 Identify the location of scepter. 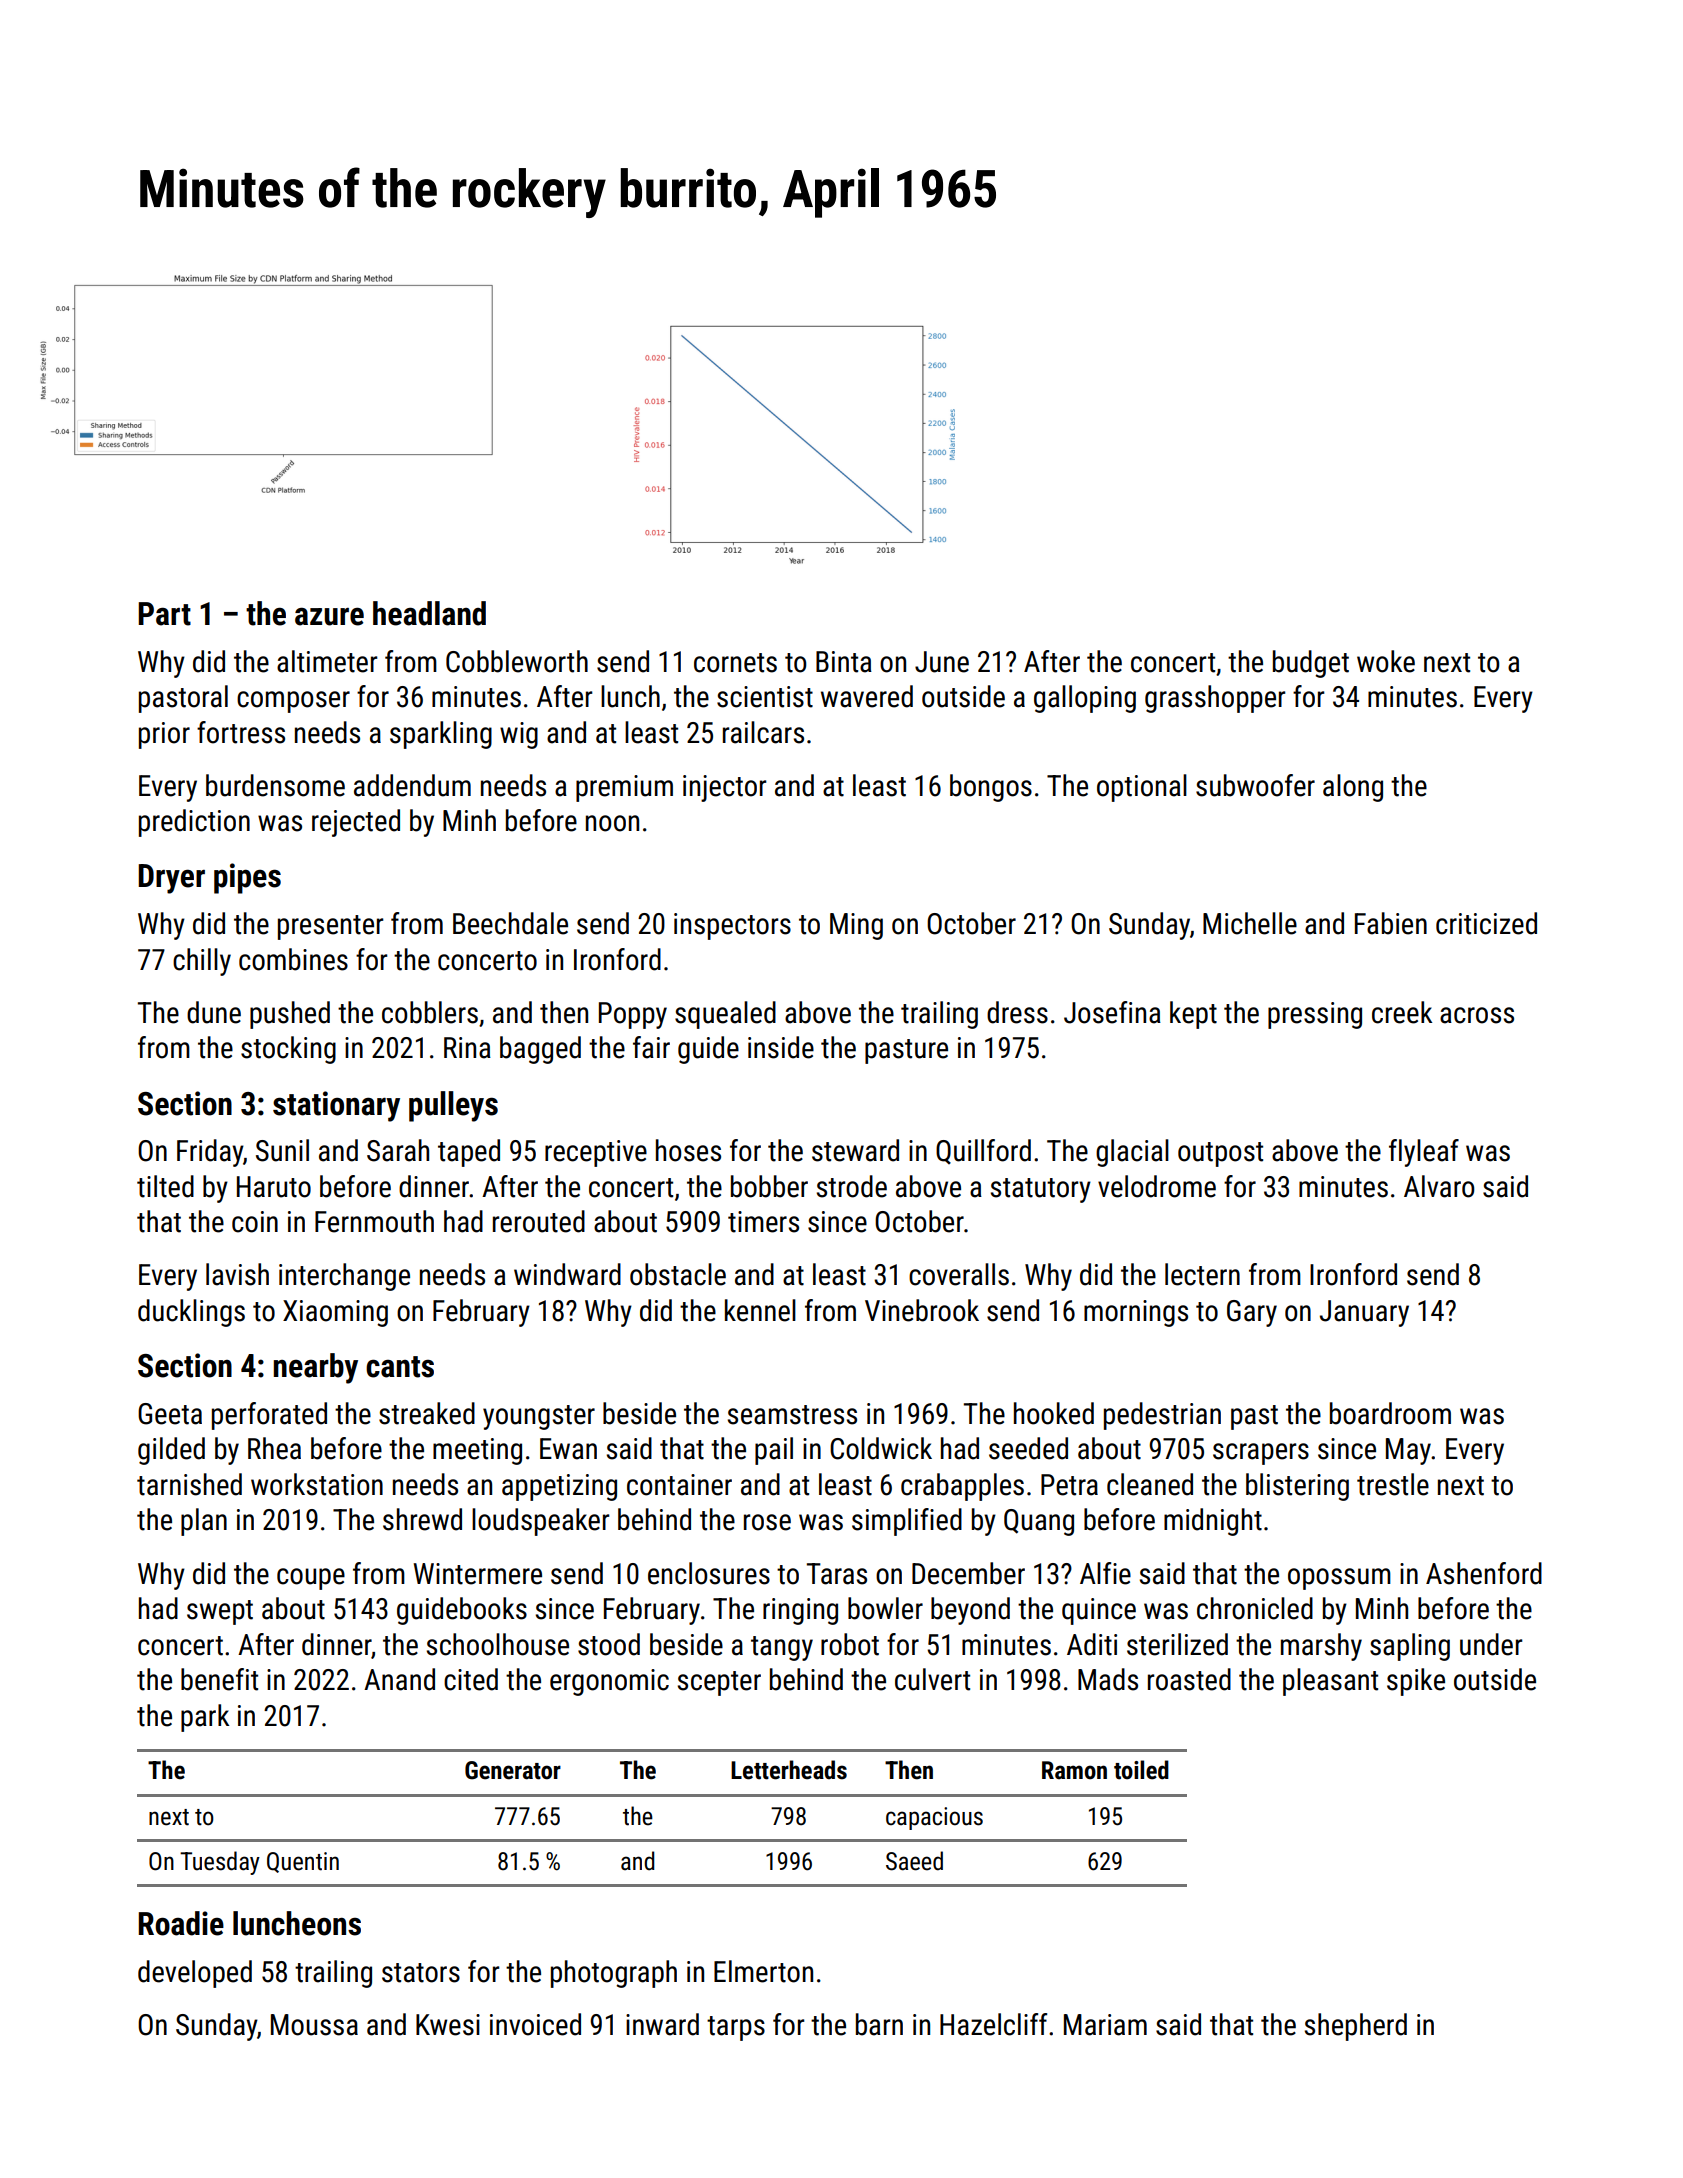
(719, 1683).
